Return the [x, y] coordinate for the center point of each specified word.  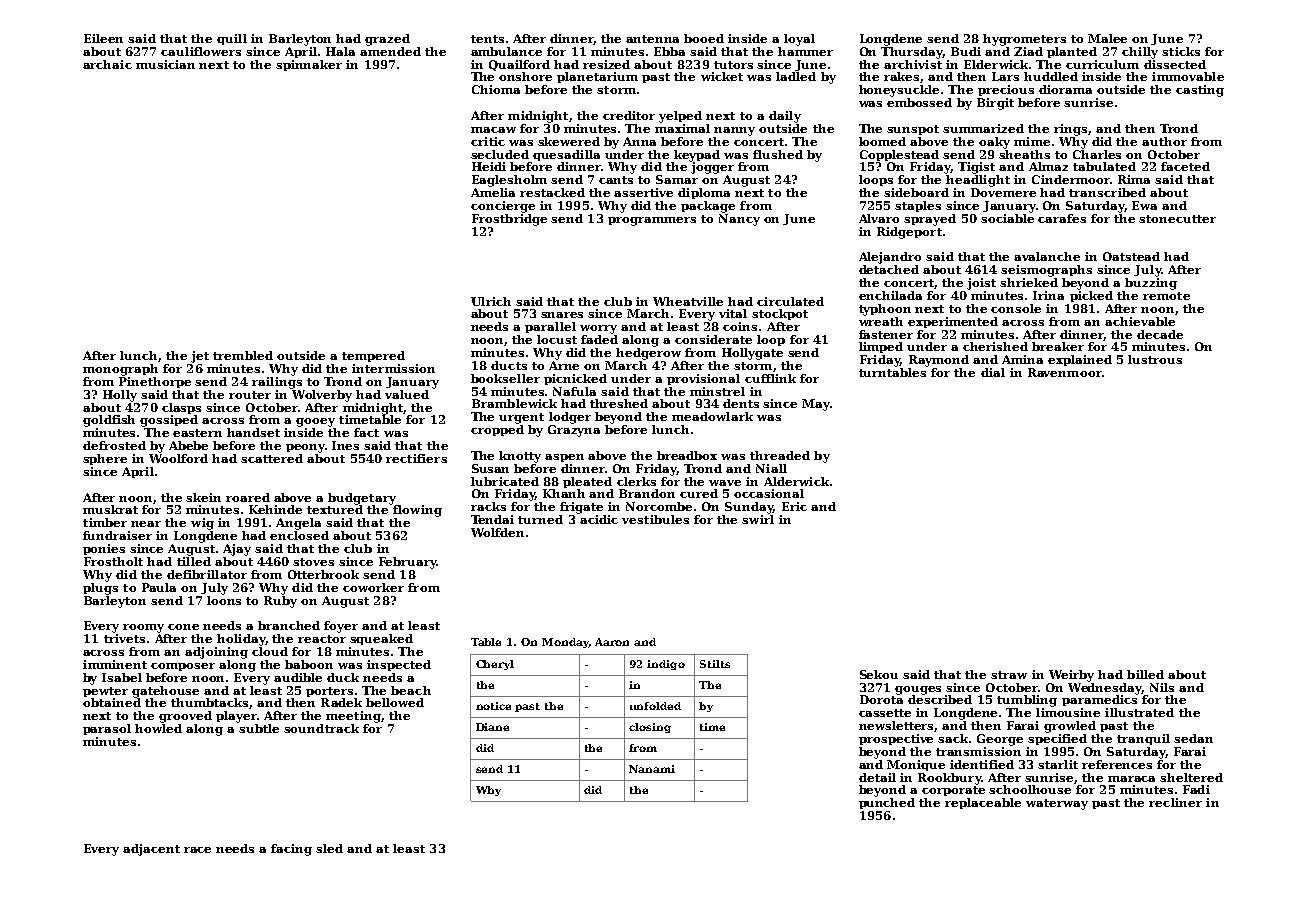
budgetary [362, 499]
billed [1145, 674]
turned [540, 519]
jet [200, 357]
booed [704, 38]
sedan [1193, 738]
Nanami [652, 769]
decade [1160, 334]
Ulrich [491, 301]
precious [1006, 90]
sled [329, 848]
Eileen [103, 38]
